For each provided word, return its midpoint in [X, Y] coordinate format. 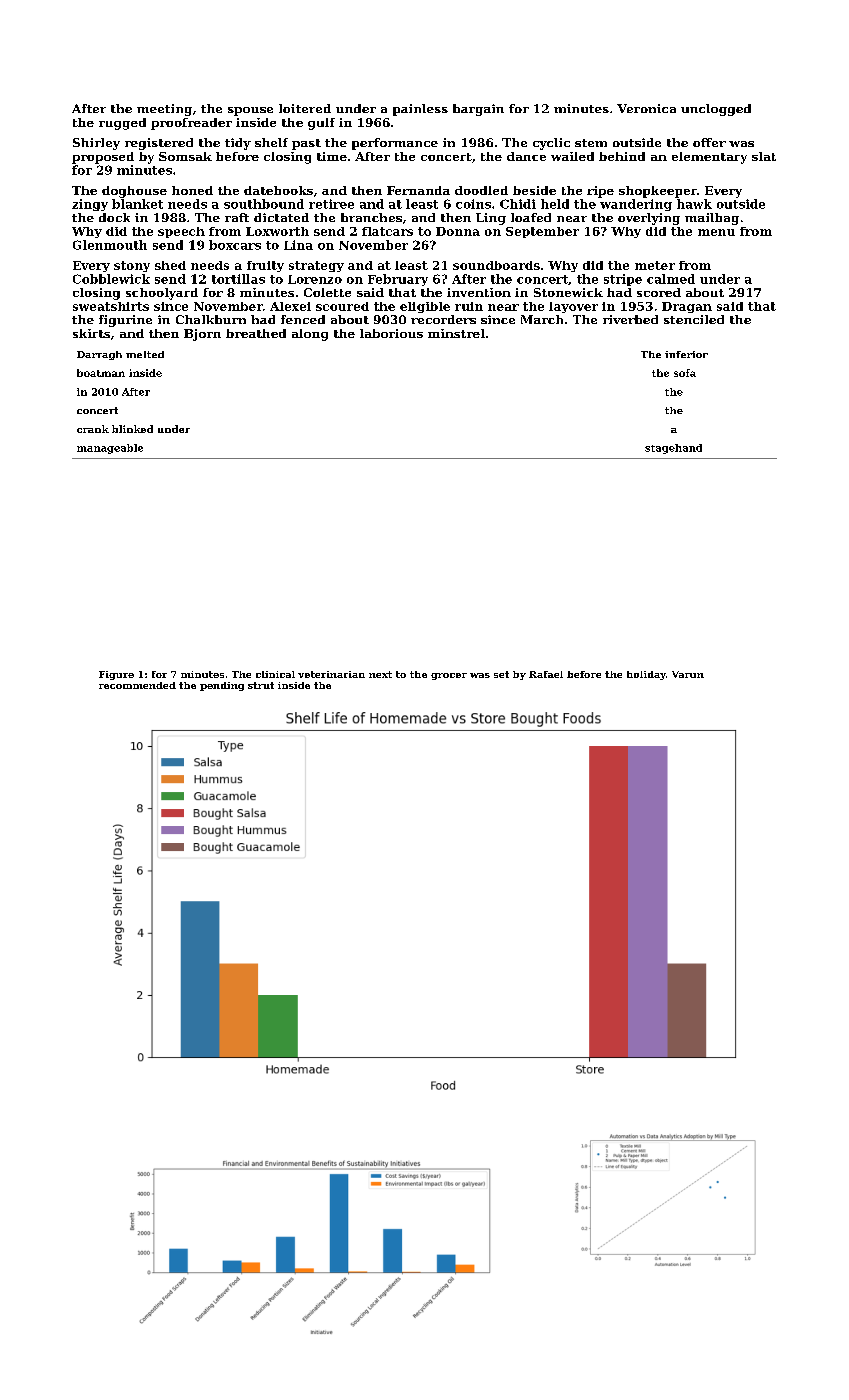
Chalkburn [211, 319]
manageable [110, 449]
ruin [469, 306]
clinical [275, 674]
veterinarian [331, 674]
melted [145, 354]
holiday [646, 675]
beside [534, 190]
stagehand [673, 449]
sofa [685, 373]
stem [591, 143]
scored [659, 292]
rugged [122, 124]
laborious [391, 333]
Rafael [546, 674]
